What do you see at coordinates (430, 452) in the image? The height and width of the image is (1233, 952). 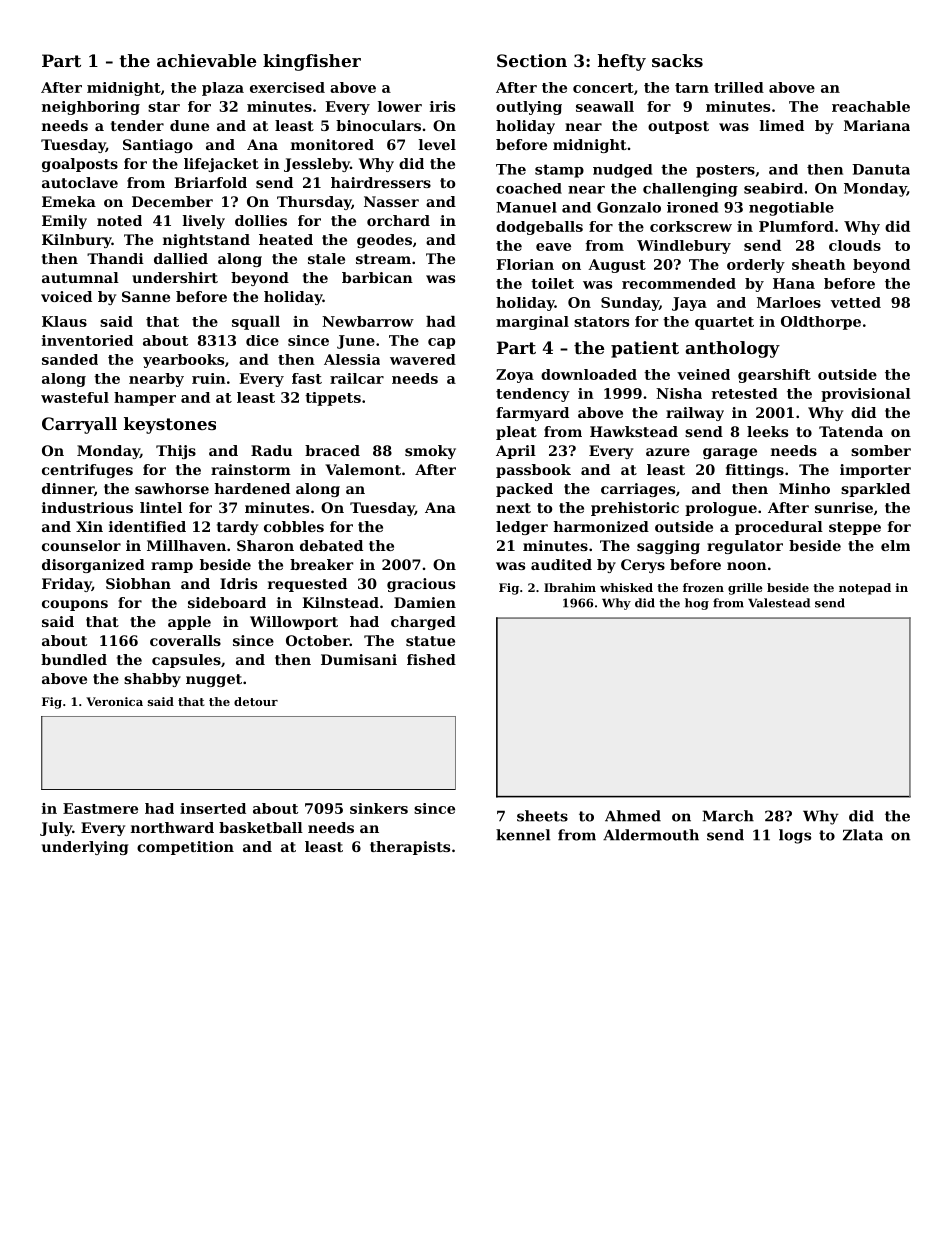 I see `smoky` at bounding box center [430, 452].
